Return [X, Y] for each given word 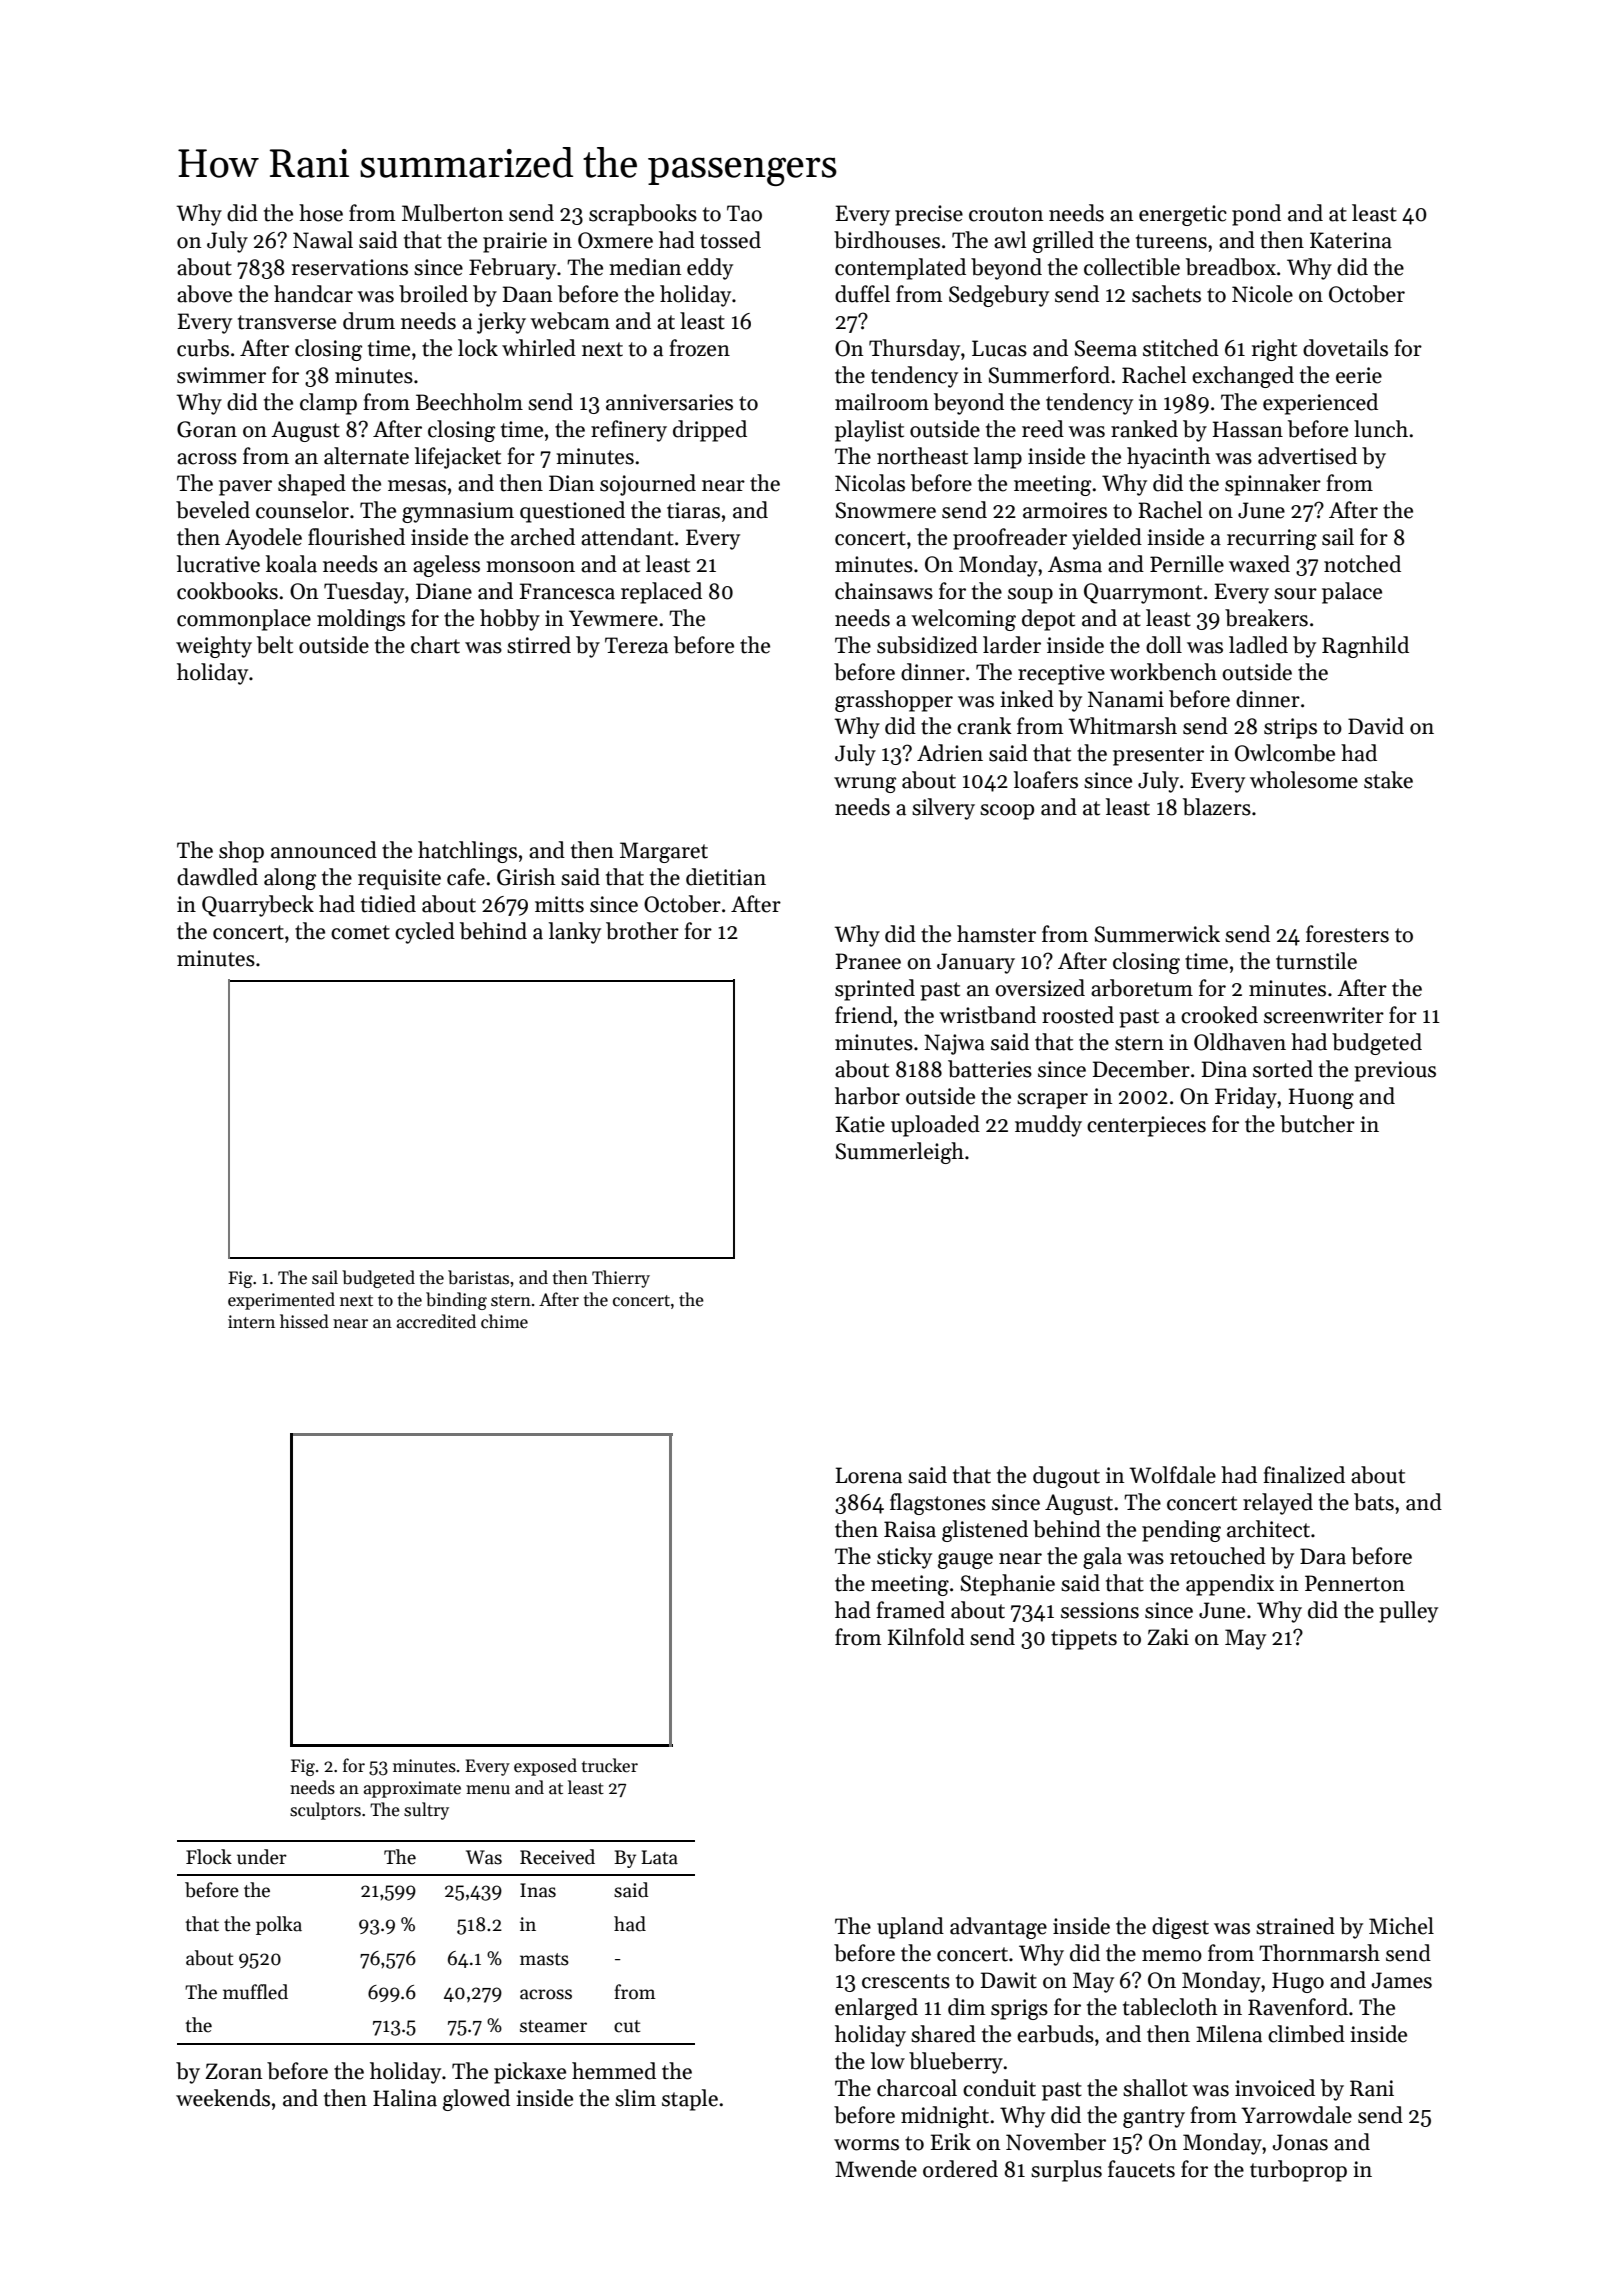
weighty [214, 647]
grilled [1063, 242]
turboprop [1298, 2171]
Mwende [876, 2169]
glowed [476, 2100]
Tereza [636, 645]
